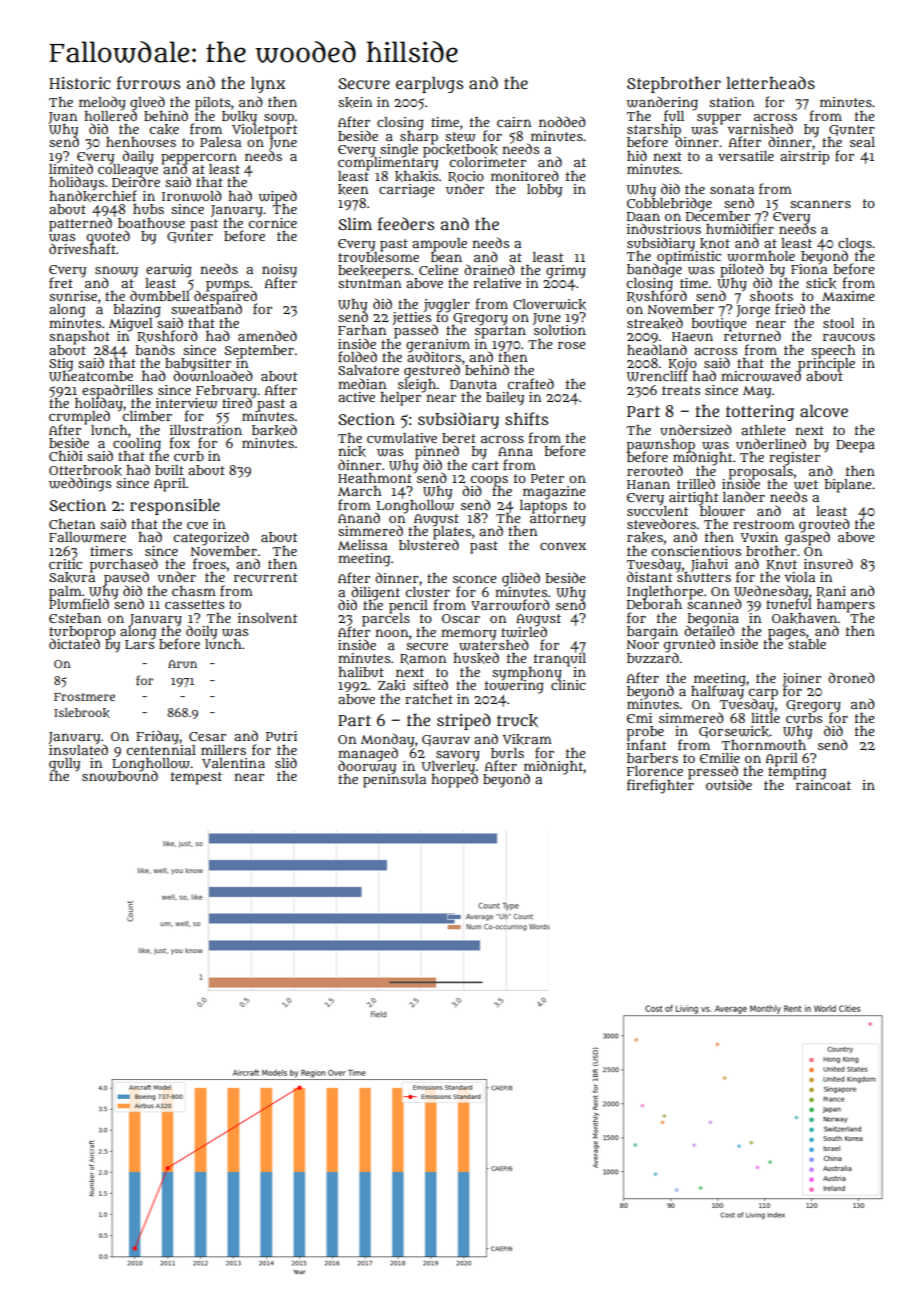  Describe the element at coordinates (120, 776) in the image. I see `snowbound` at that location.
